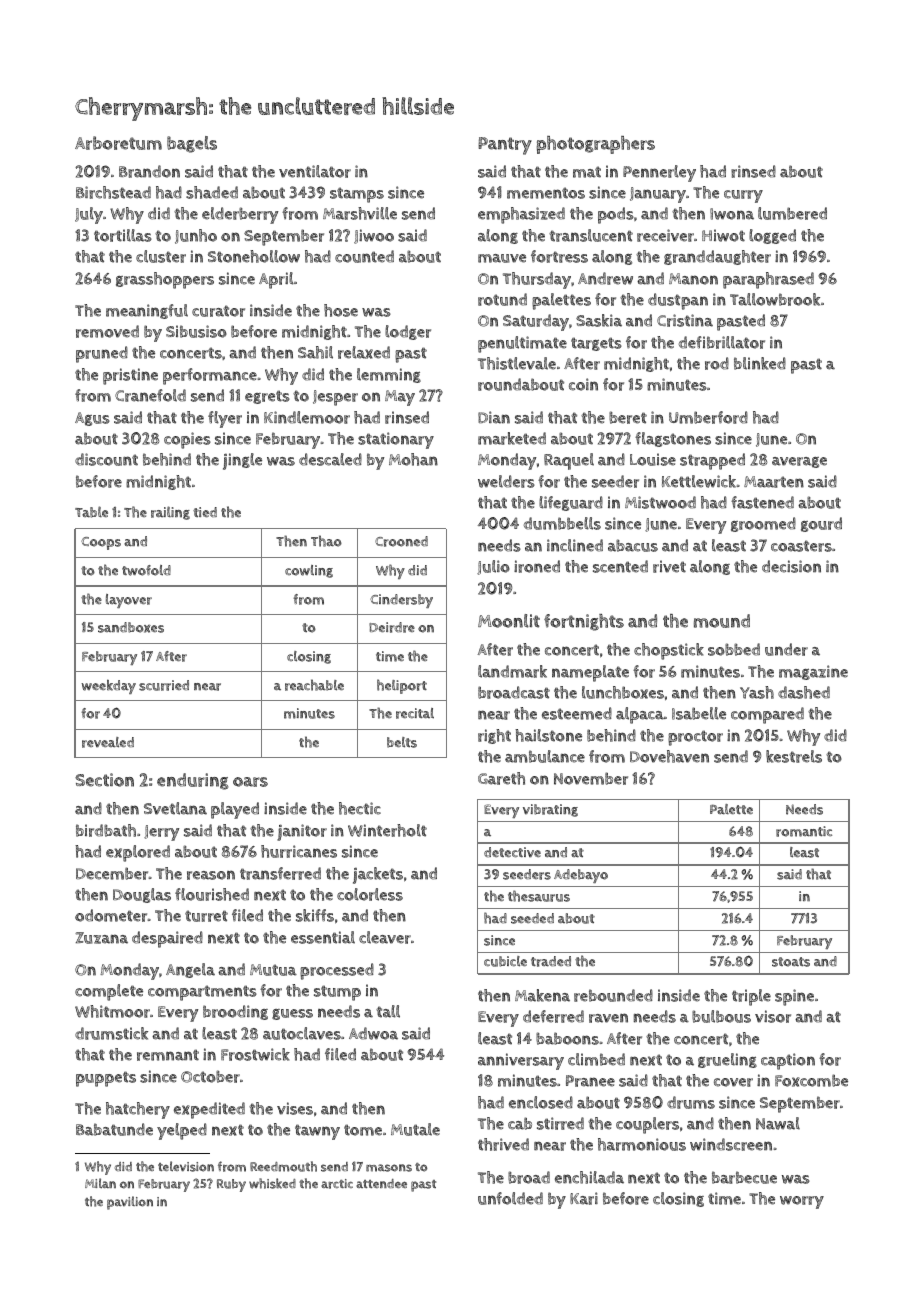 Image resolution: width=924 pixels, height=1308 pixels. What do you see at coordinates (149, 171) in the screenshot?
I see `Brandon` at bounding box center [149, 171].
